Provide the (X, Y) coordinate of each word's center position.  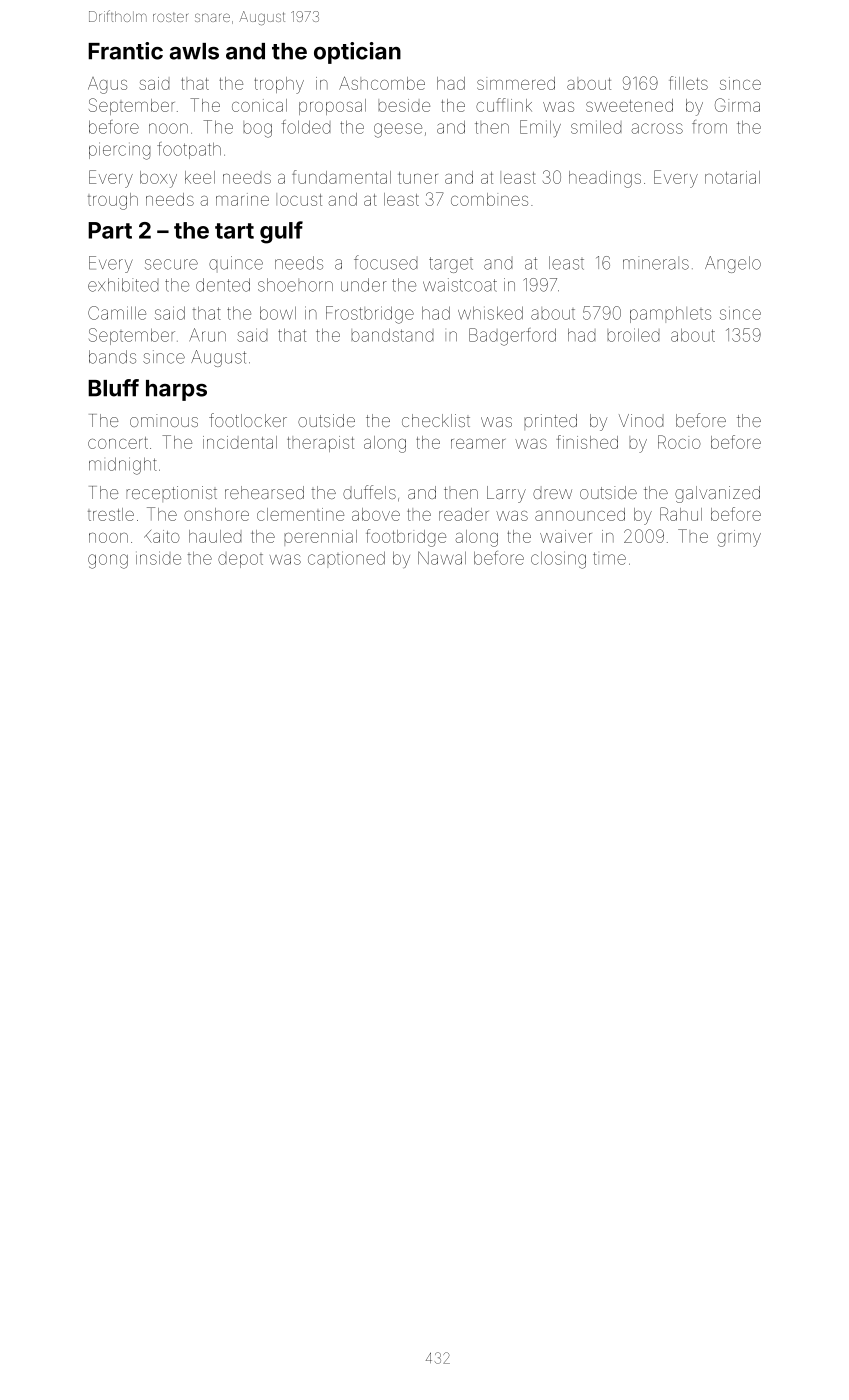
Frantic (125, 51)
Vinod (641, 420)
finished (587, 442)
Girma (737, 105)
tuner (418, 178)
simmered (516, 83)
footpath (189, 150)
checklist (436, 420)
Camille (117, 313)
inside (158, 558)
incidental (240, 442)
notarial (732, 177)
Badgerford (512, 337)
